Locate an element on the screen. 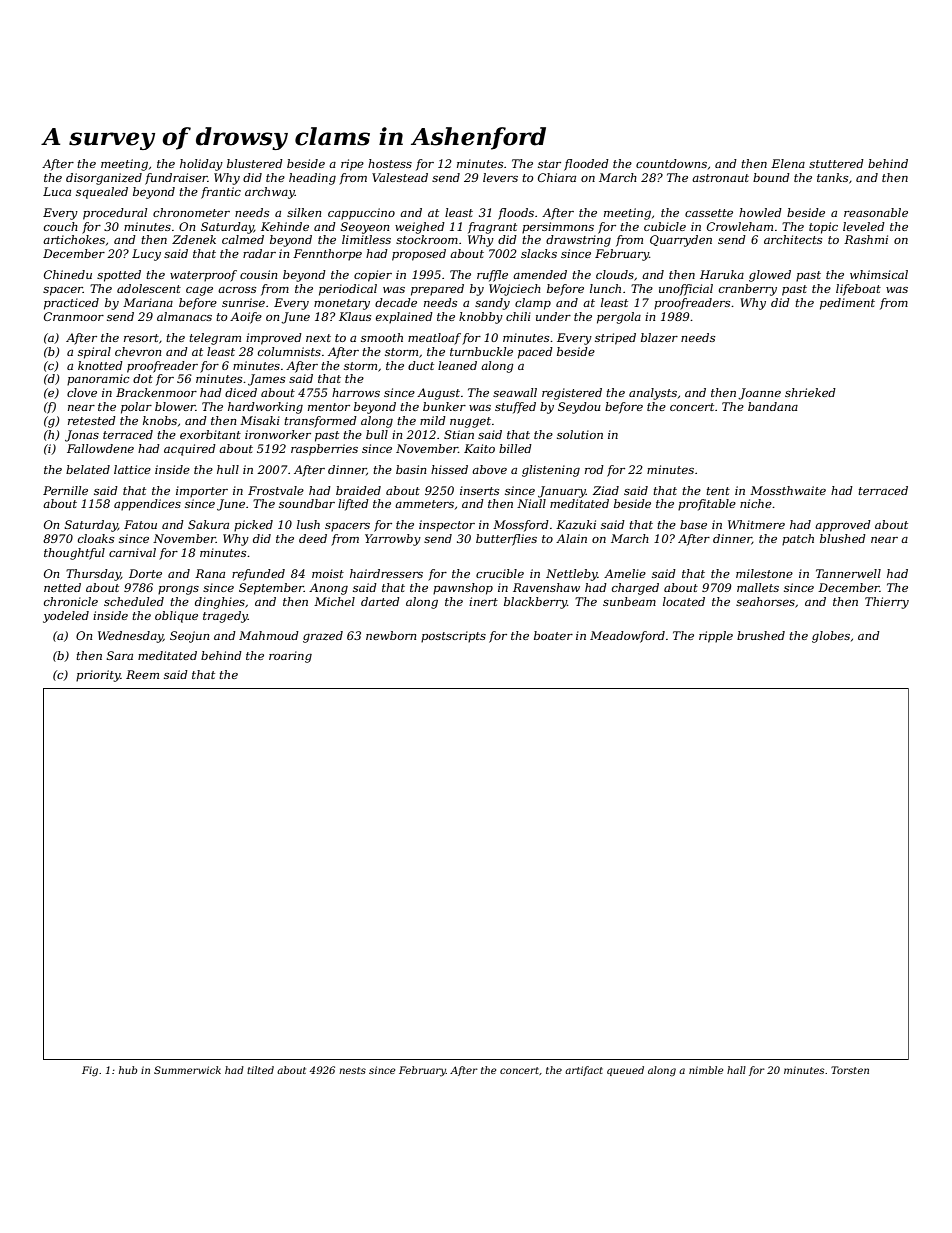 The height and width of the screenshot is (1233, 952). Stian is located at coordinates (459, 434).
